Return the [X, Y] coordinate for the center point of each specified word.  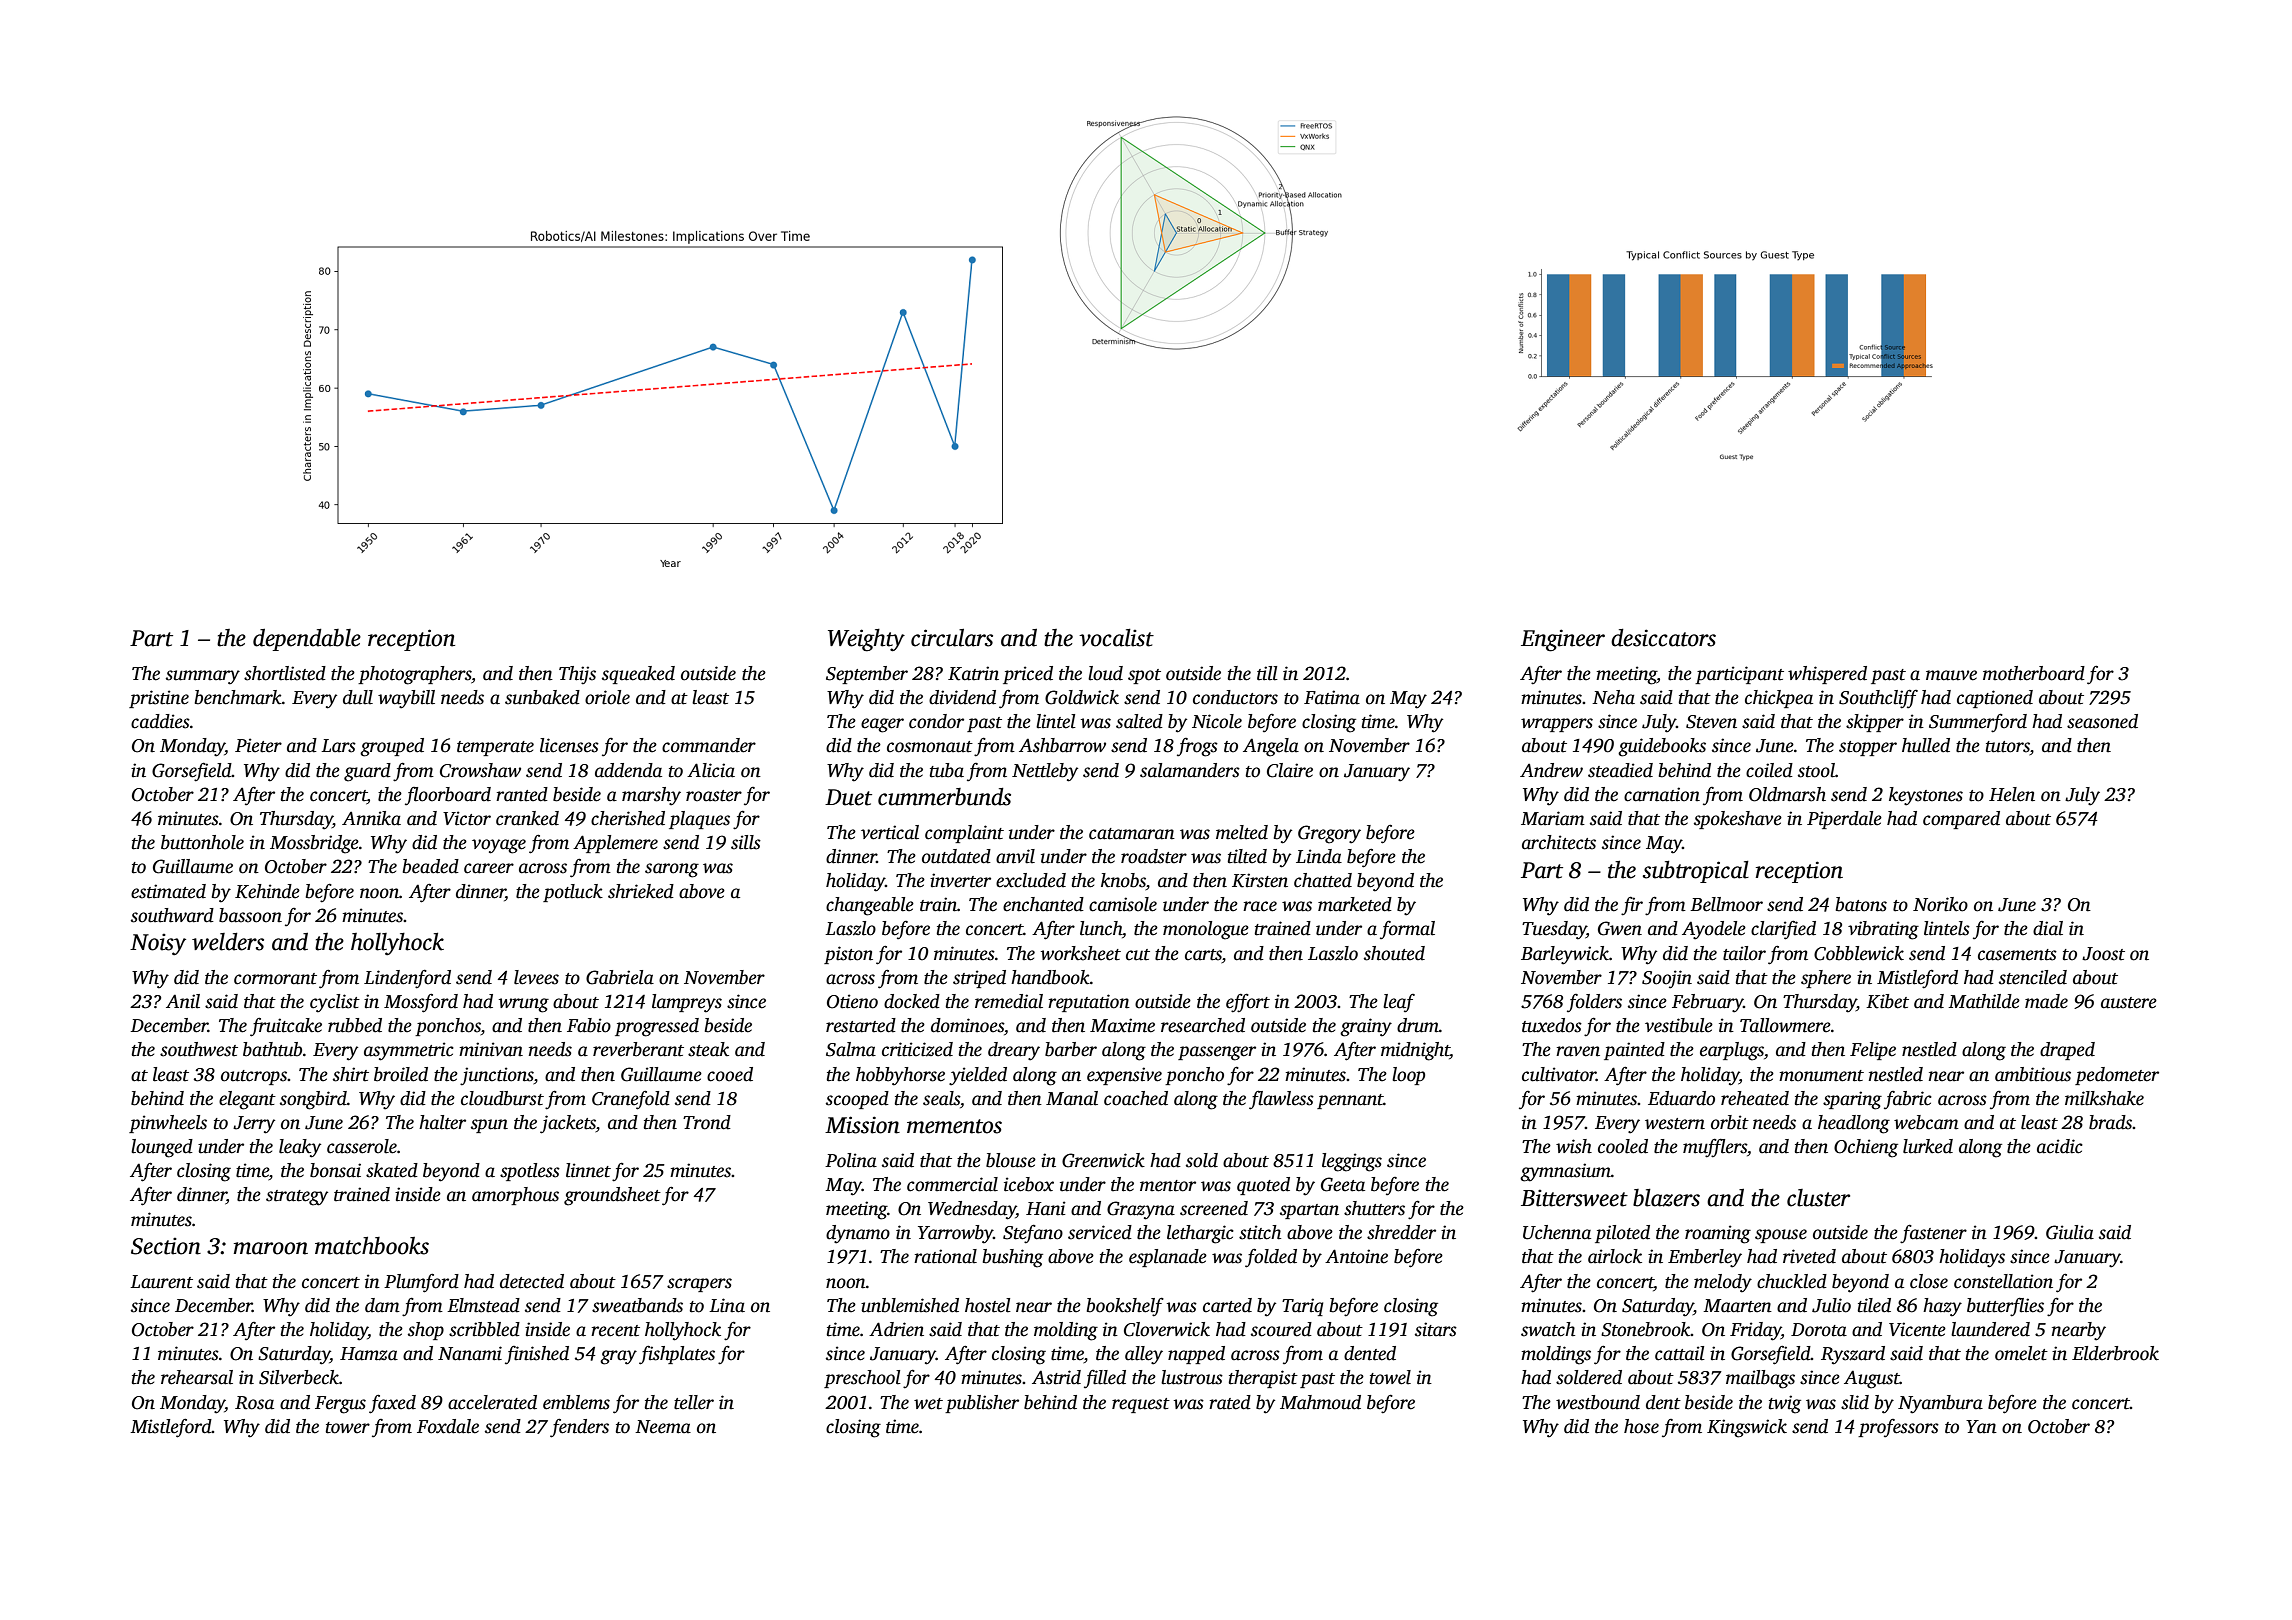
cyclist [335, 1003]
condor [936, 721]
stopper [1868, 748]
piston [848, 955]
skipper [1875, 723]
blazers [1666, 1198]
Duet [848, 797]
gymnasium [1565, 1172]
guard [367, 772]
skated [392, 1170]
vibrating [1883, 930]
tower [348, 1428]
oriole [607, 697]
